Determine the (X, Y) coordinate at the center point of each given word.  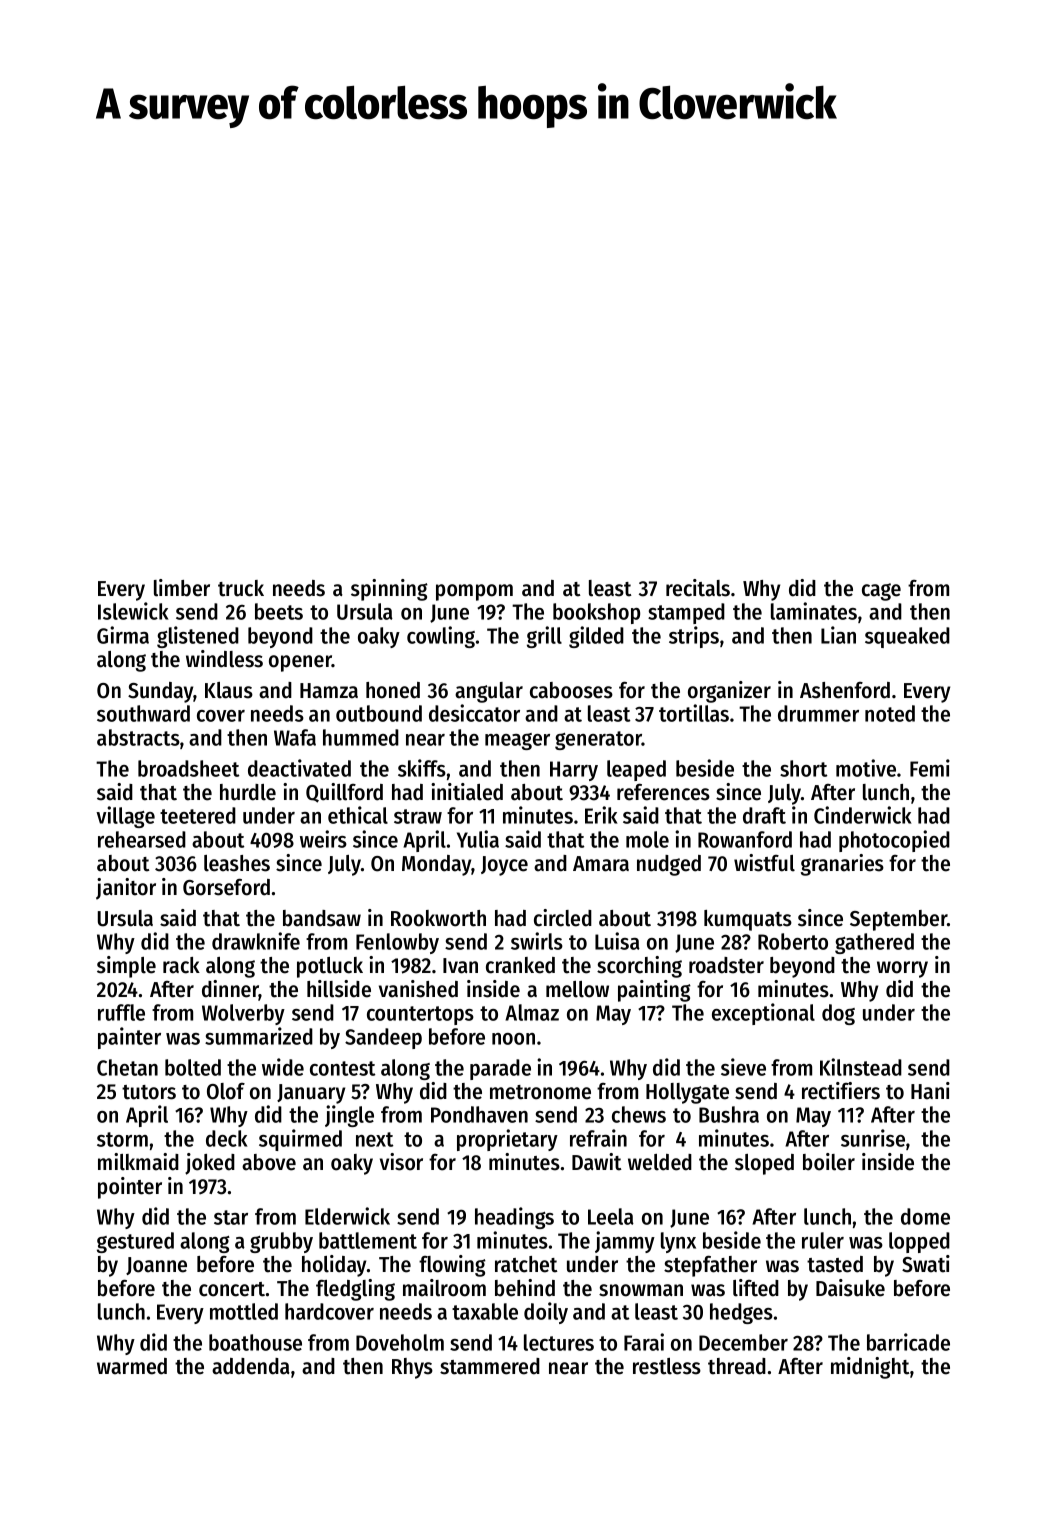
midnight (870, 1368)
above (269, 1162)
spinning (389, 590)
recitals (698, 588)
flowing (452, 1266)
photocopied (894, 841)
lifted (756, 1288)
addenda (251, 1366)
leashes (237, 863)
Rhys (412, 1368)
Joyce (504, 866)
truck (241, 588)
